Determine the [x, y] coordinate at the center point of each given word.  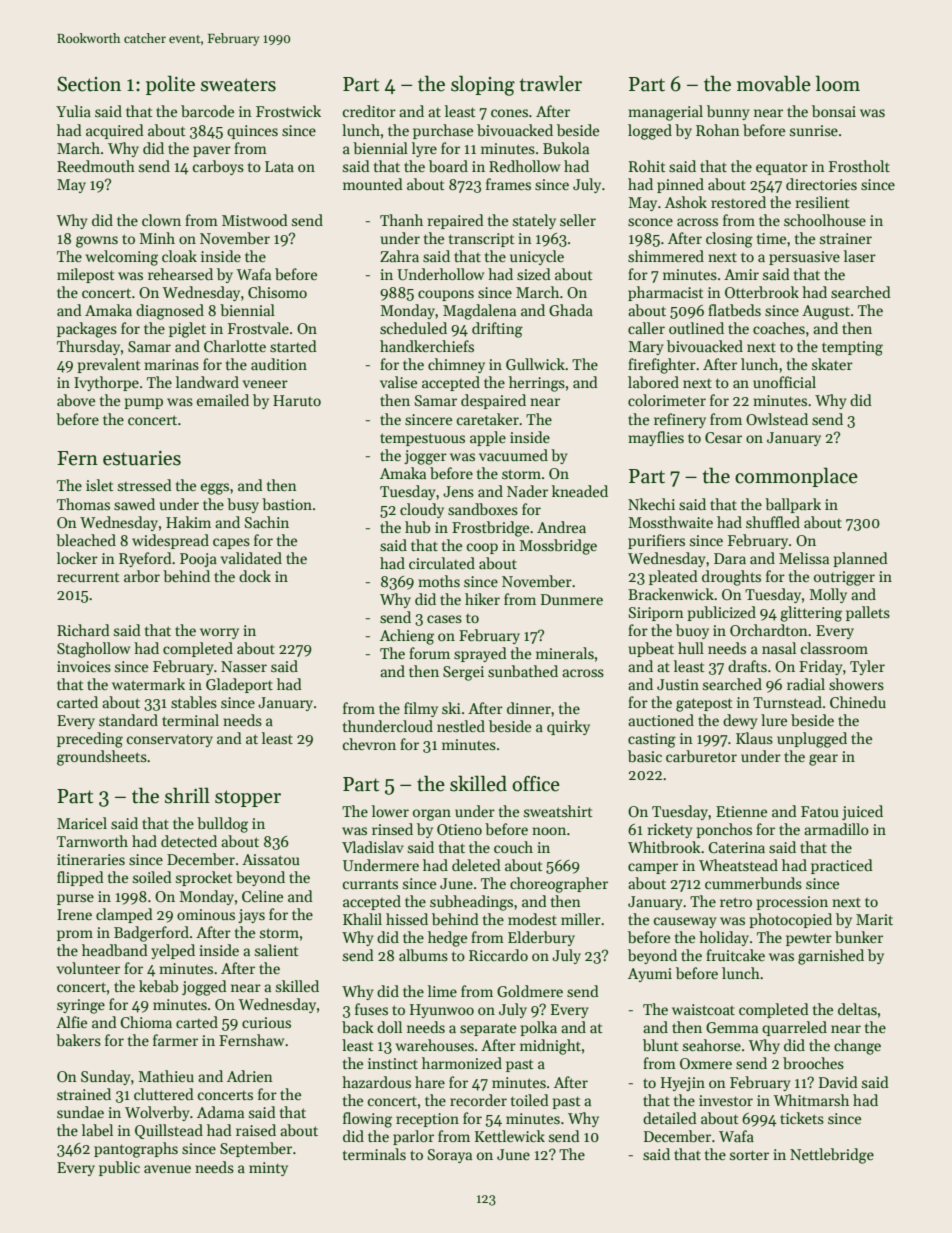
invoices [84, 666]
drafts [747, 666]
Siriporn [656, 614]
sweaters [238, 85]
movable [774, 83]
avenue [167, 1169]
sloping [483, 85]
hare [430, 1082]
